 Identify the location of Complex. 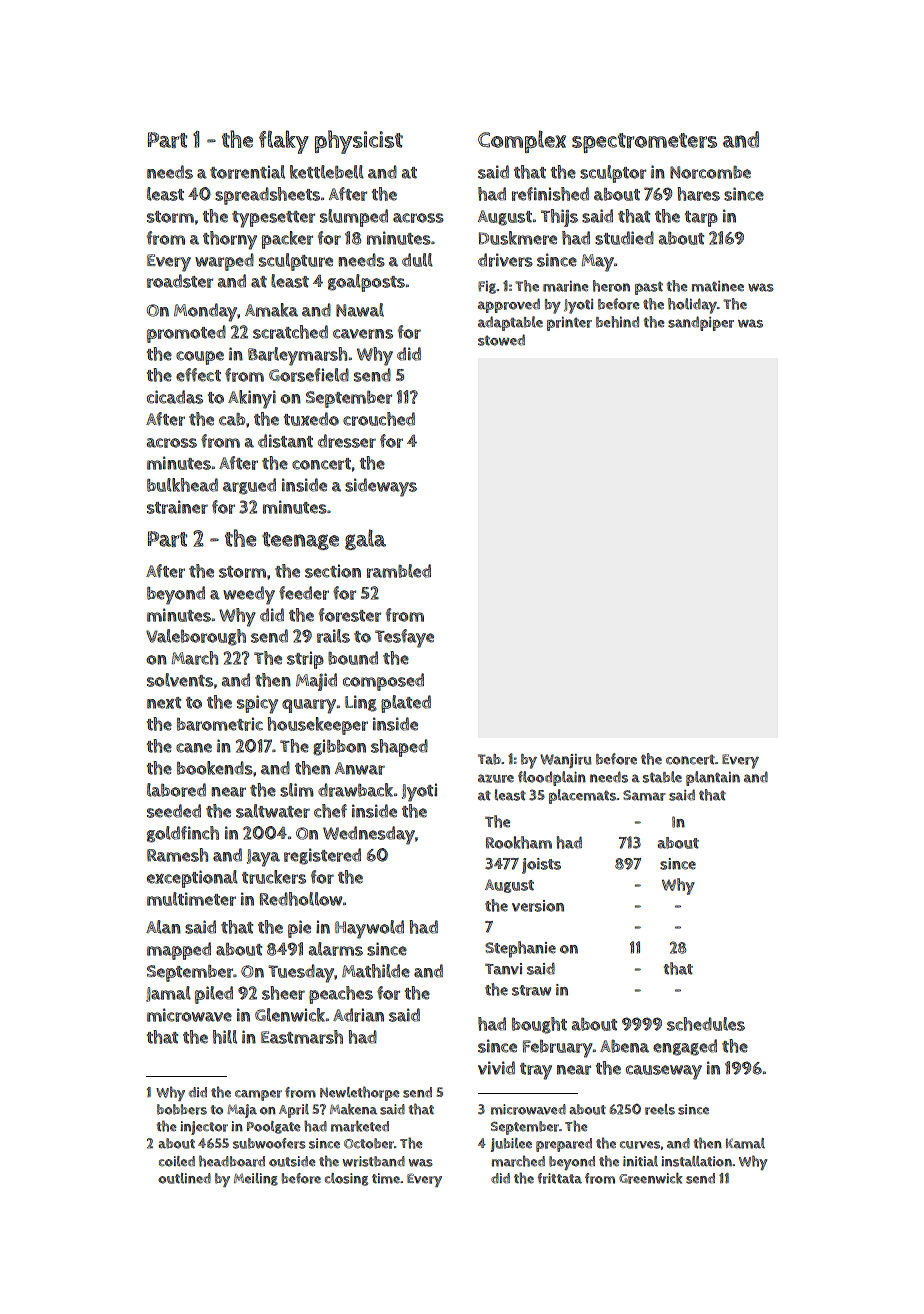
(522, 142).
